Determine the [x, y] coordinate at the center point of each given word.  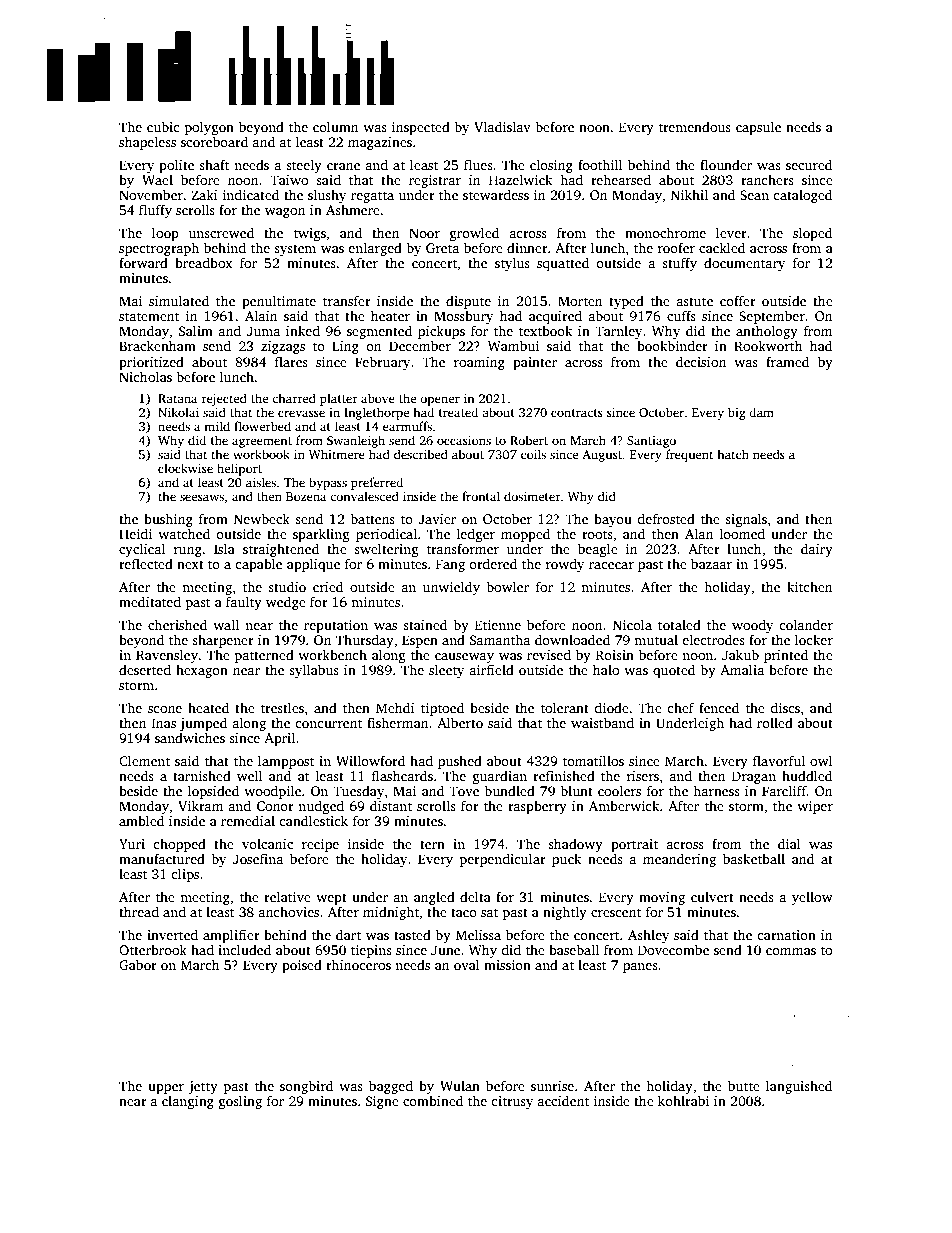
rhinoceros [358, 964]
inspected [421, 128]
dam [761, 412]
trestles [282, 707]
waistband [602, 722]
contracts [577, 413]
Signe [382, 1102]
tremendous [695, 126]
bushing [168, 520]
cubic [163, 126]
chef [680, 707]
